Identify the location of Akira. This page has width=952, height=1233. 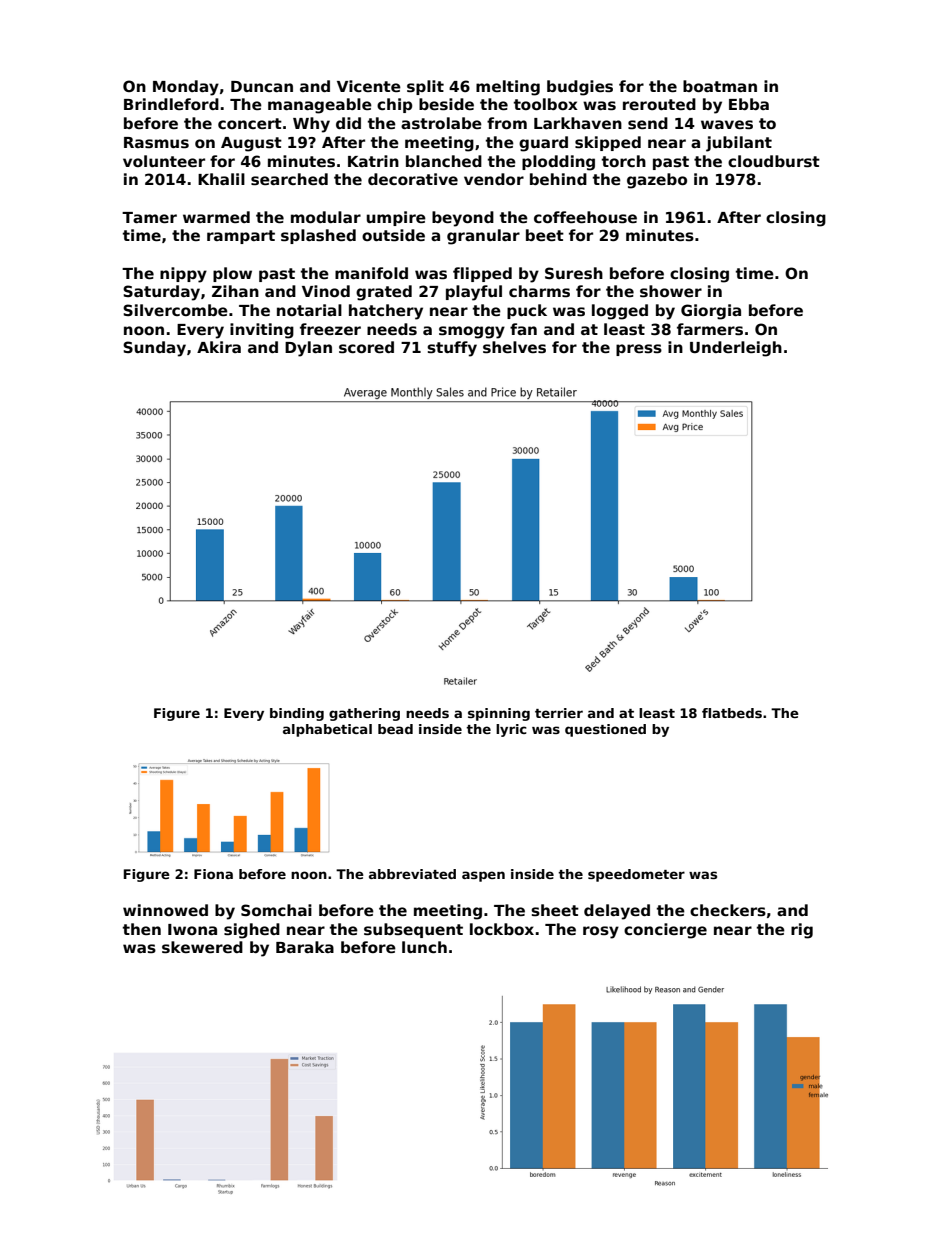
(219, 347).
